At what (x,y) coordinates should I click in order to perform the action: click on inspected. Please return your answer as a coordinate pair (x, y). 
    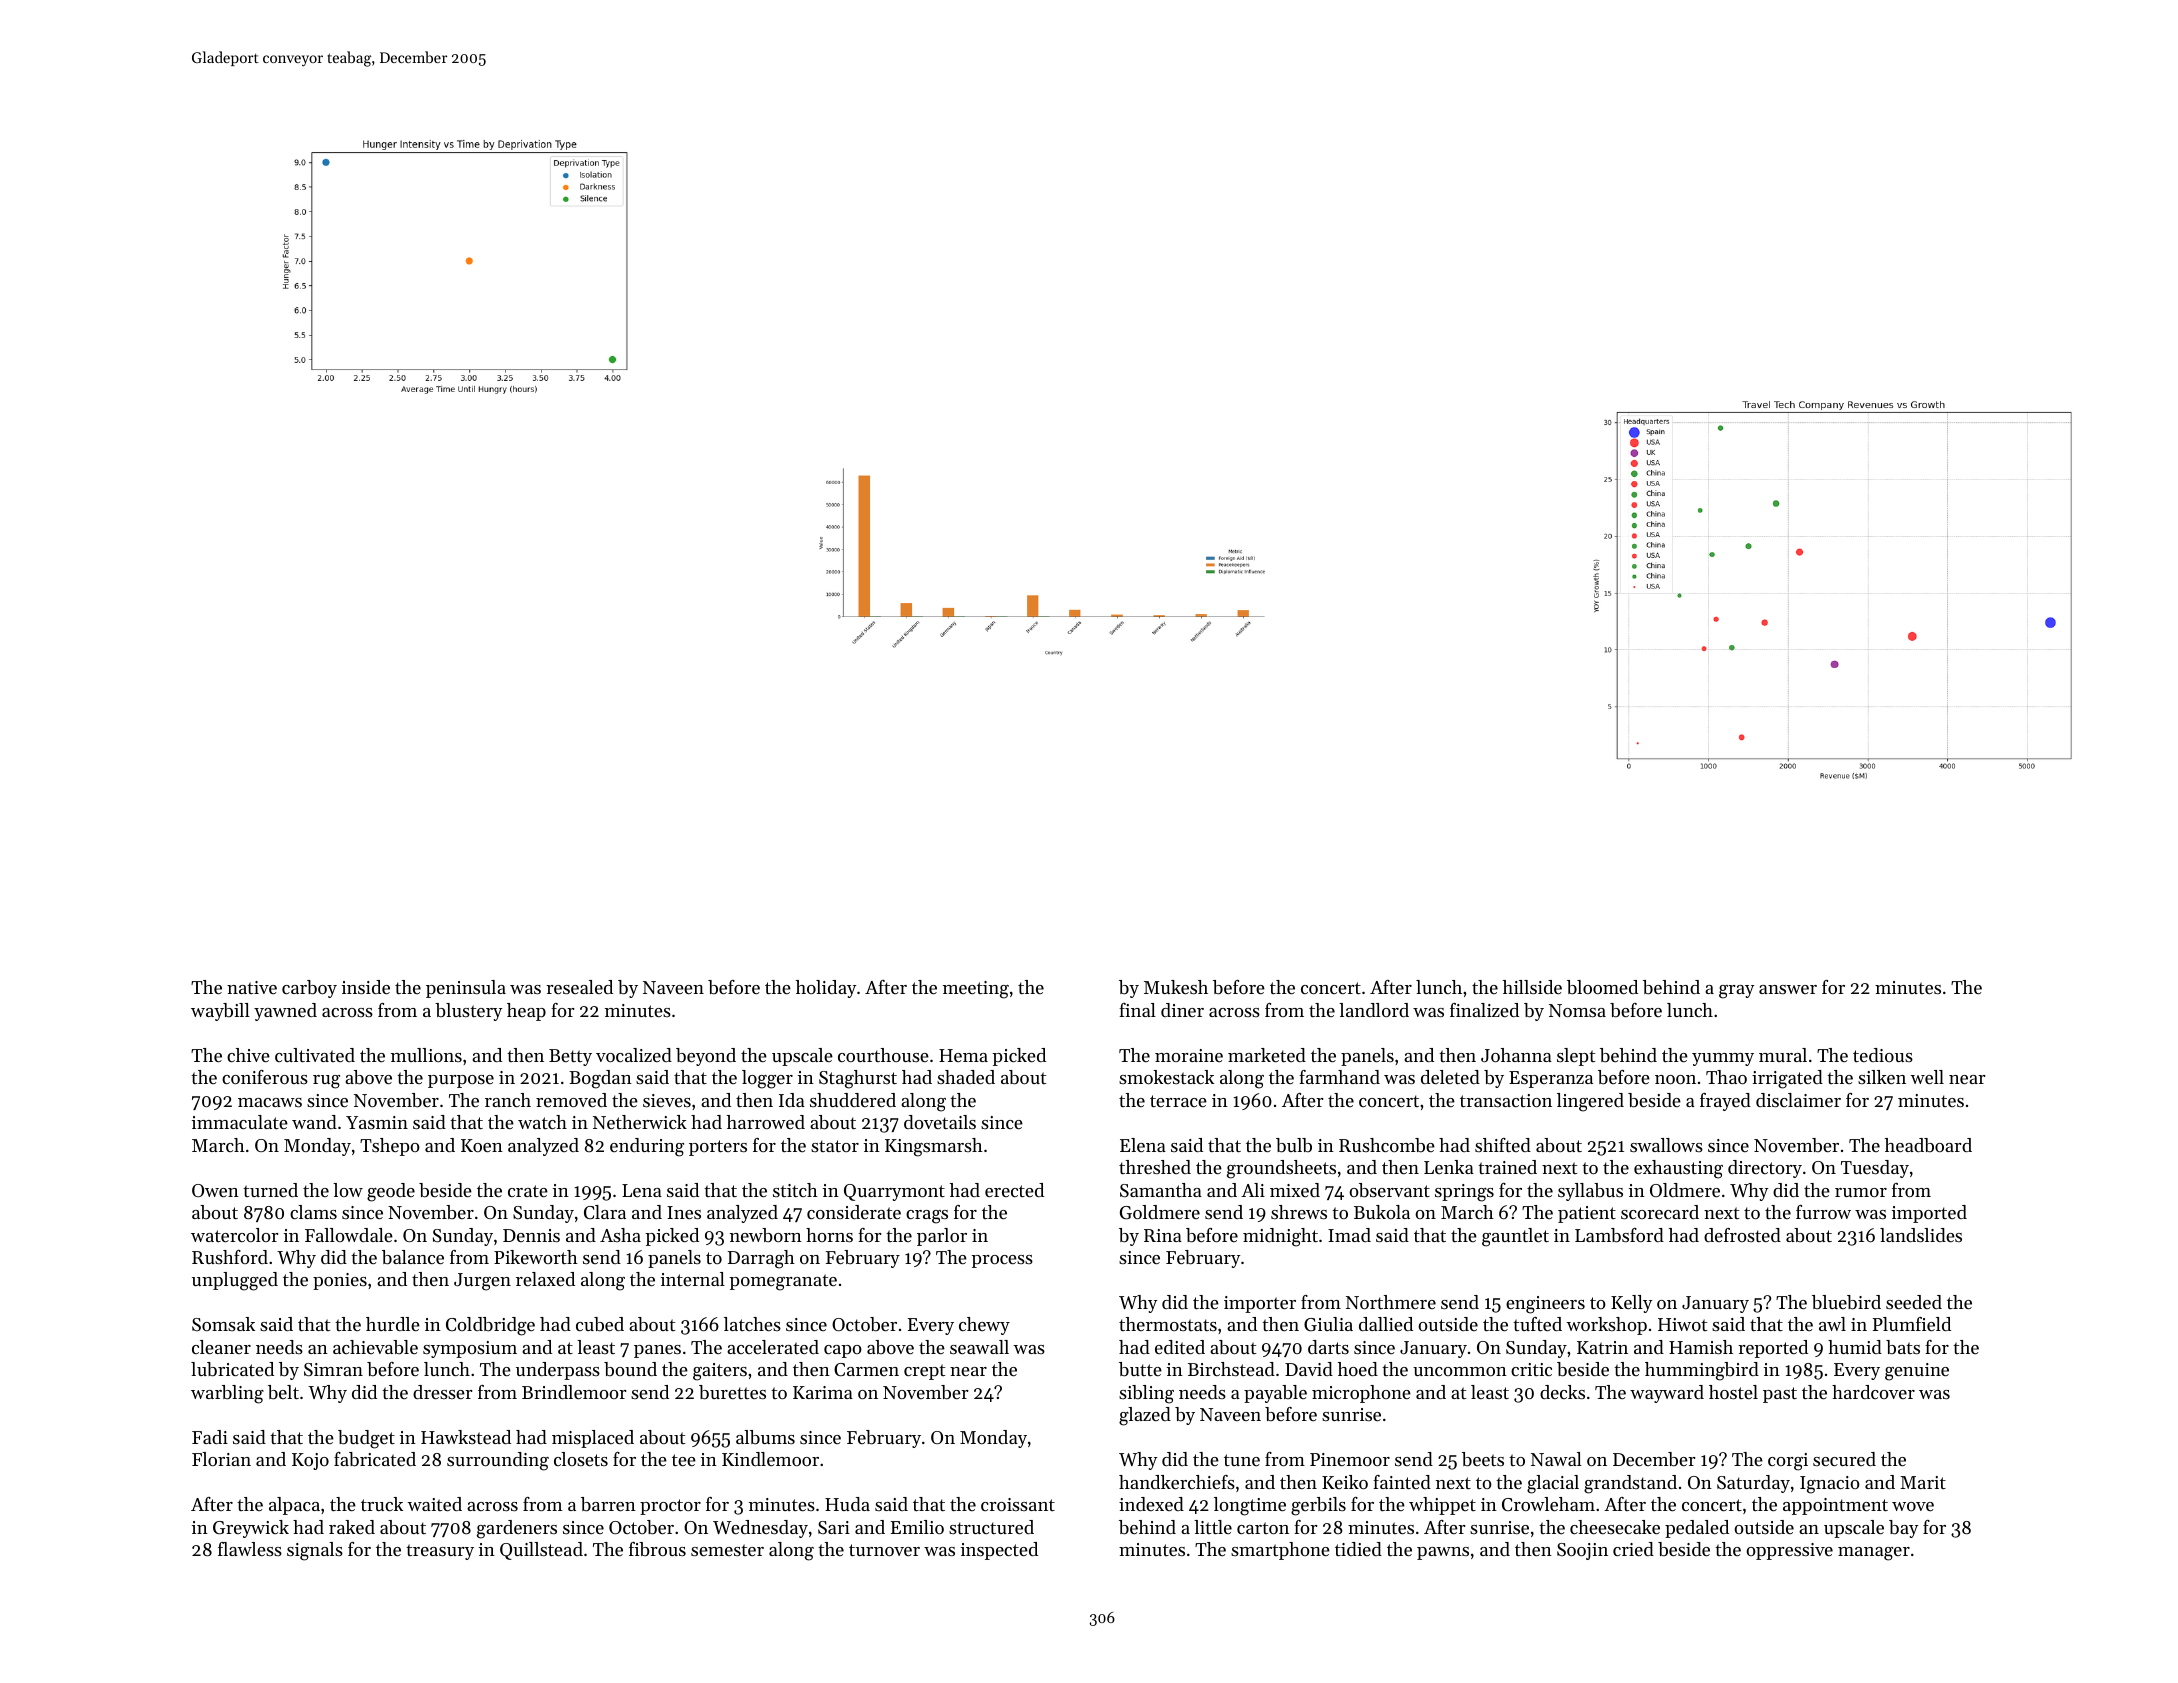
    Looking at the image, I should click on (999, 1551).
